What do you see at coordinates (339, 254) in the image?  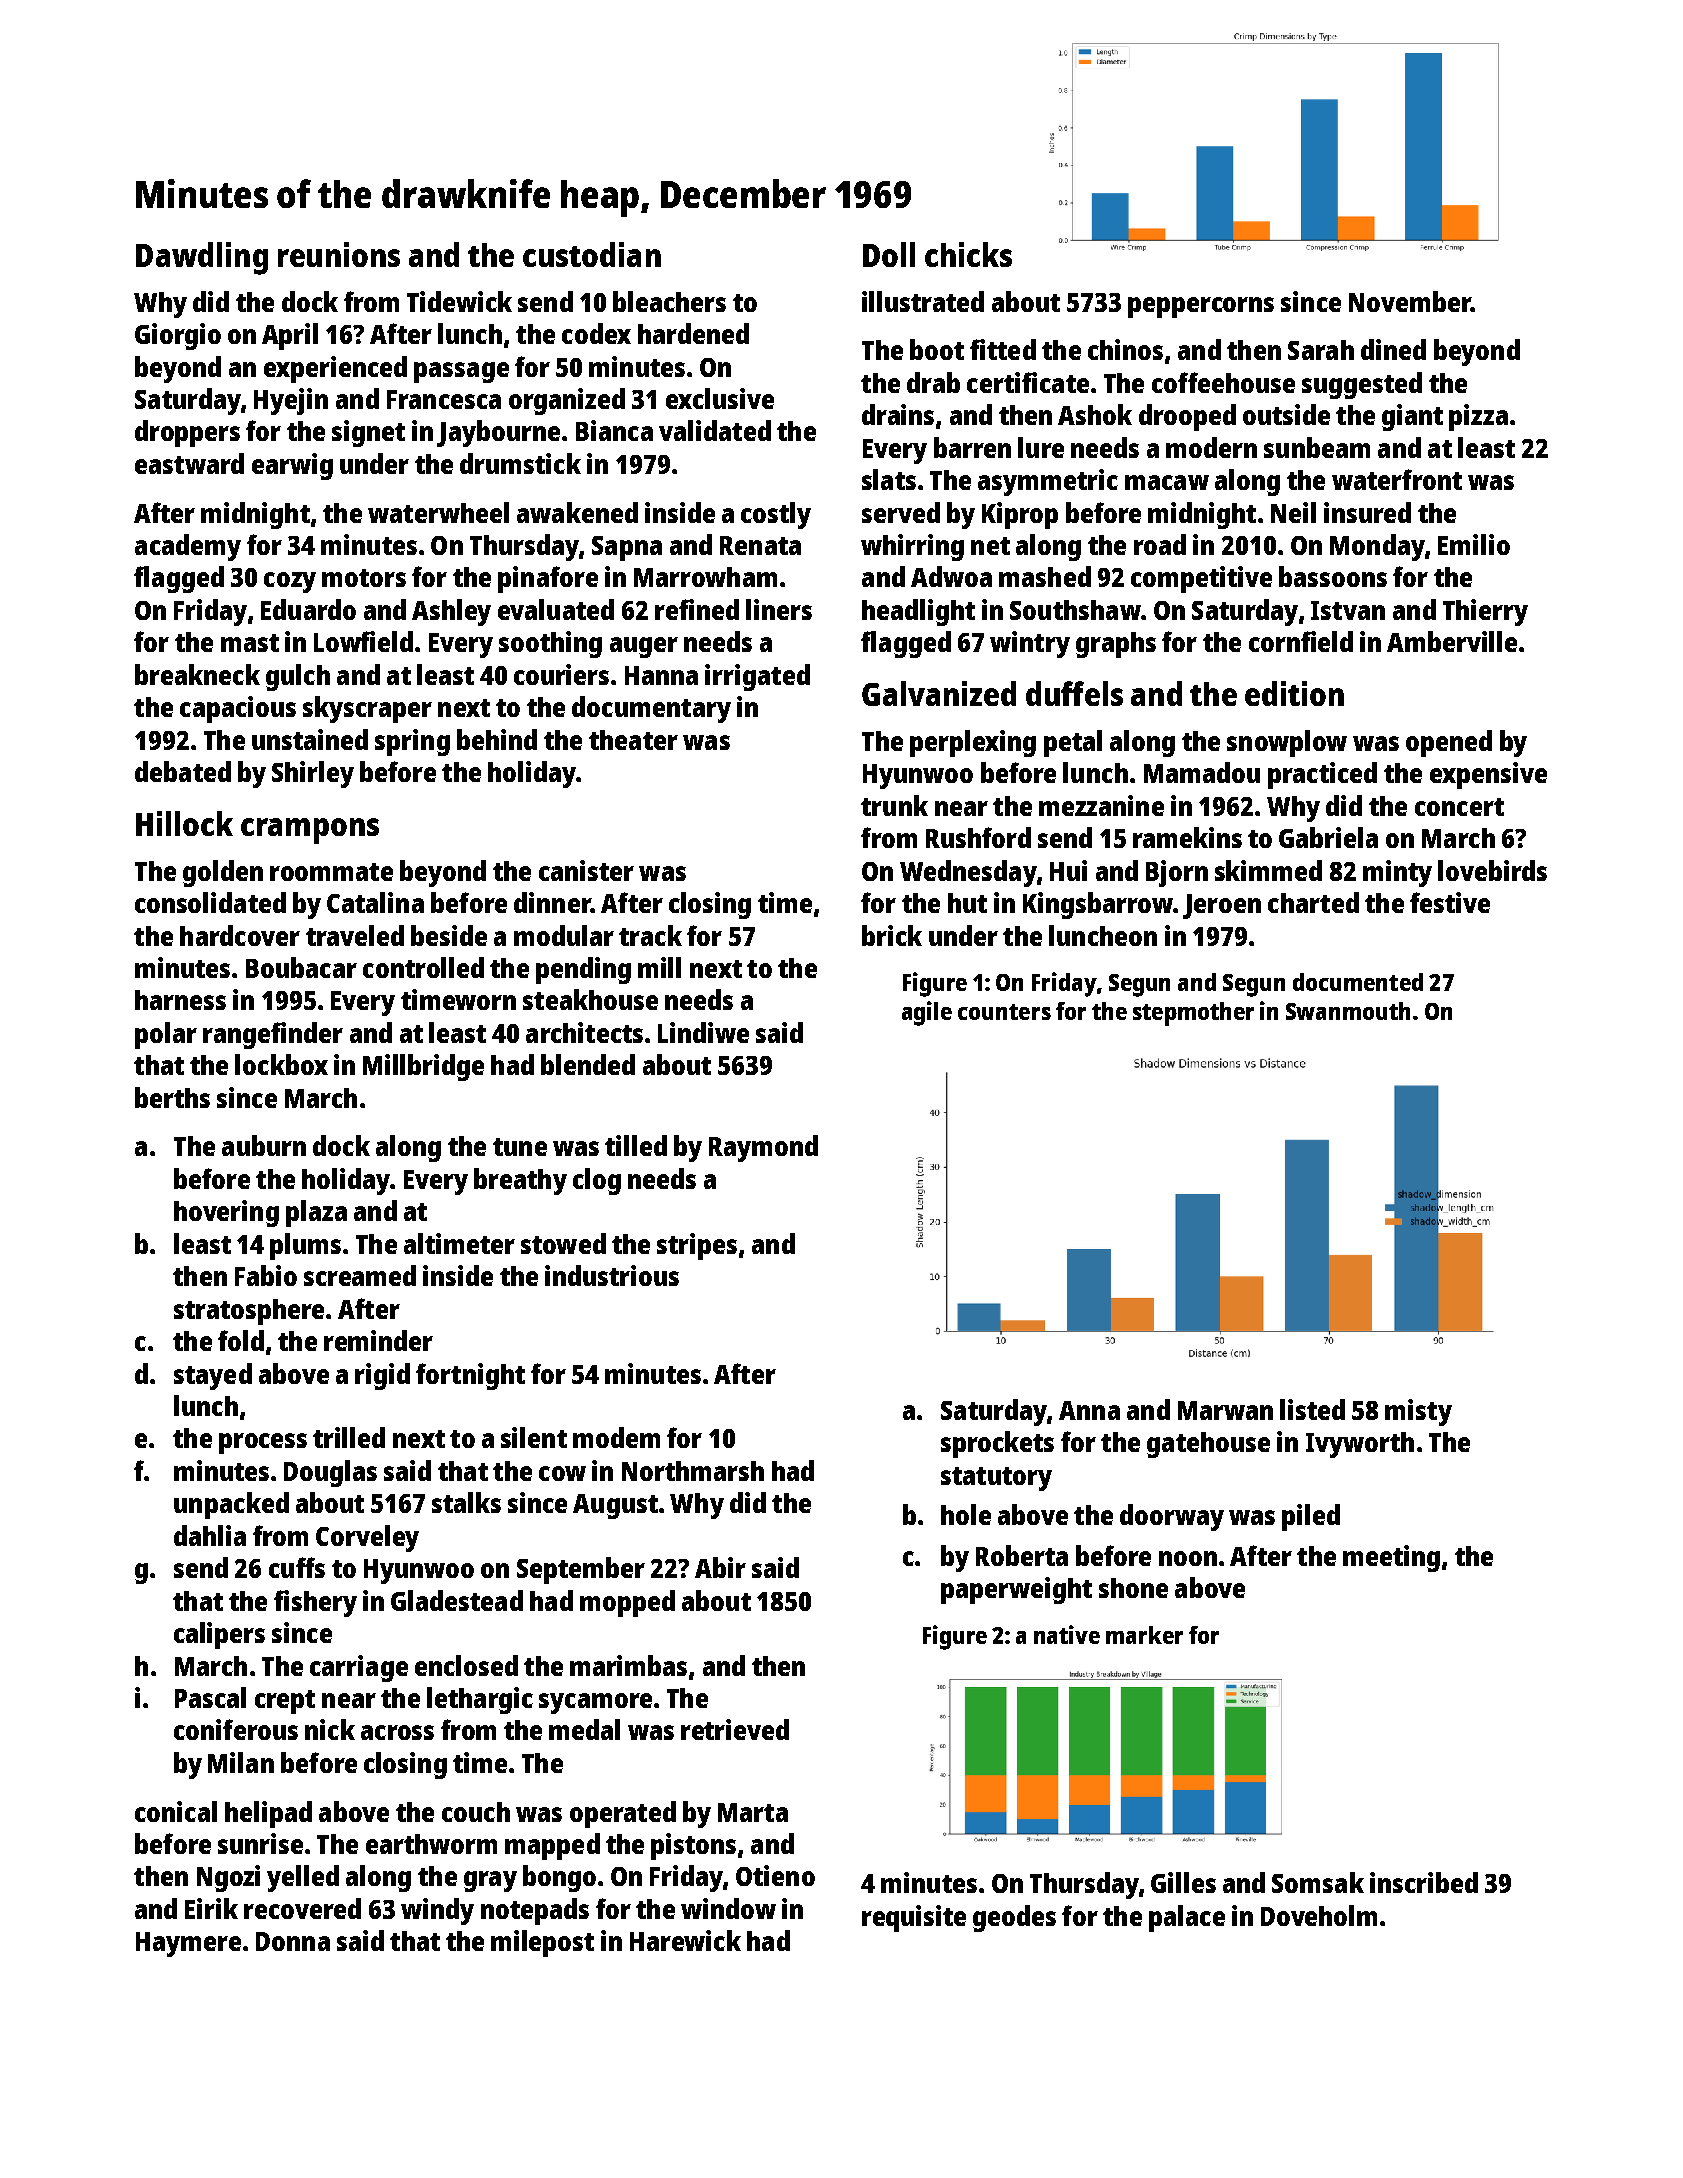 I see `reunions` at bounding box center [339, 254].
